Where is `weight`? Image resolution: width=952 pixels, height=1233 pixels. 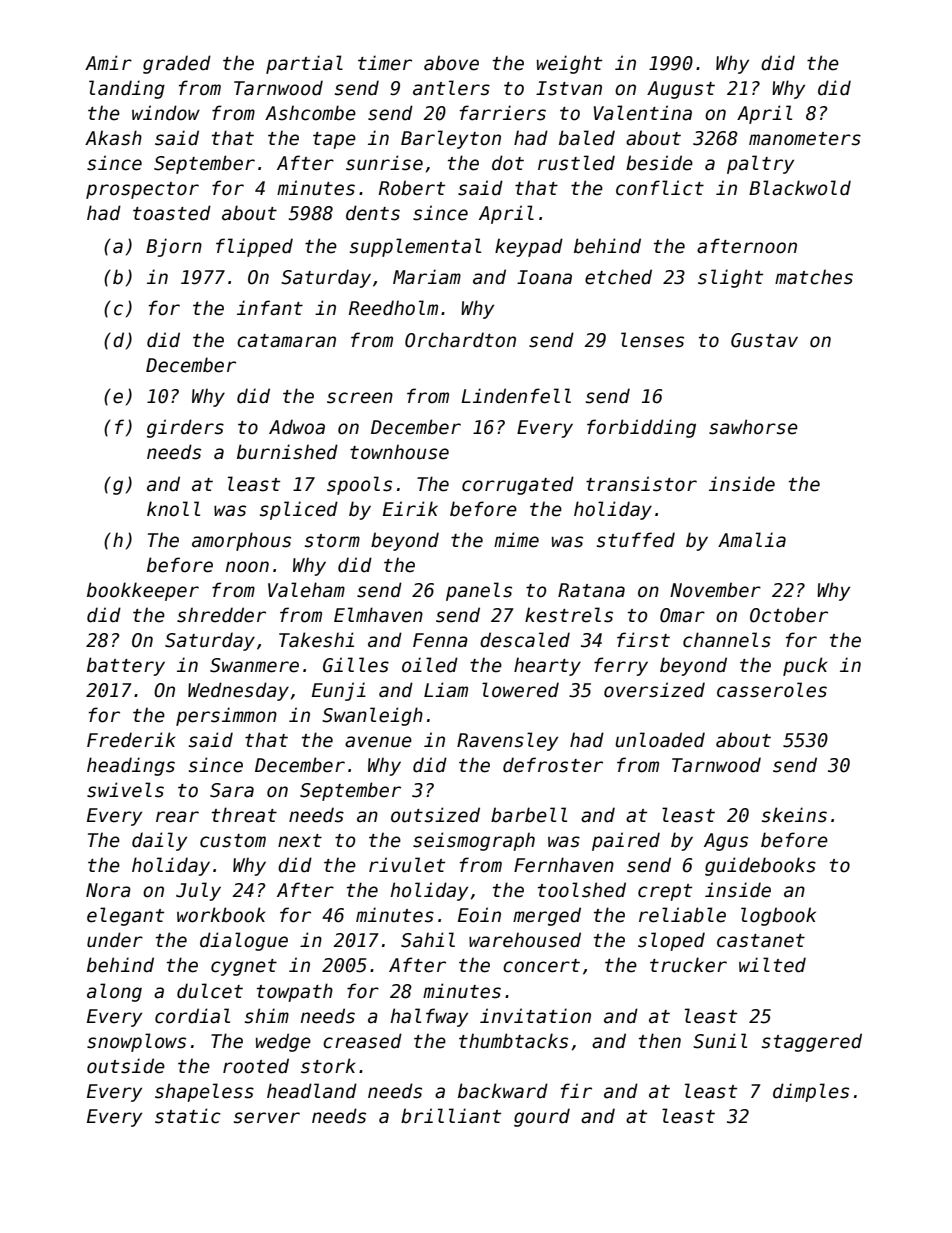 weight is located at coordinates (569, 64).
